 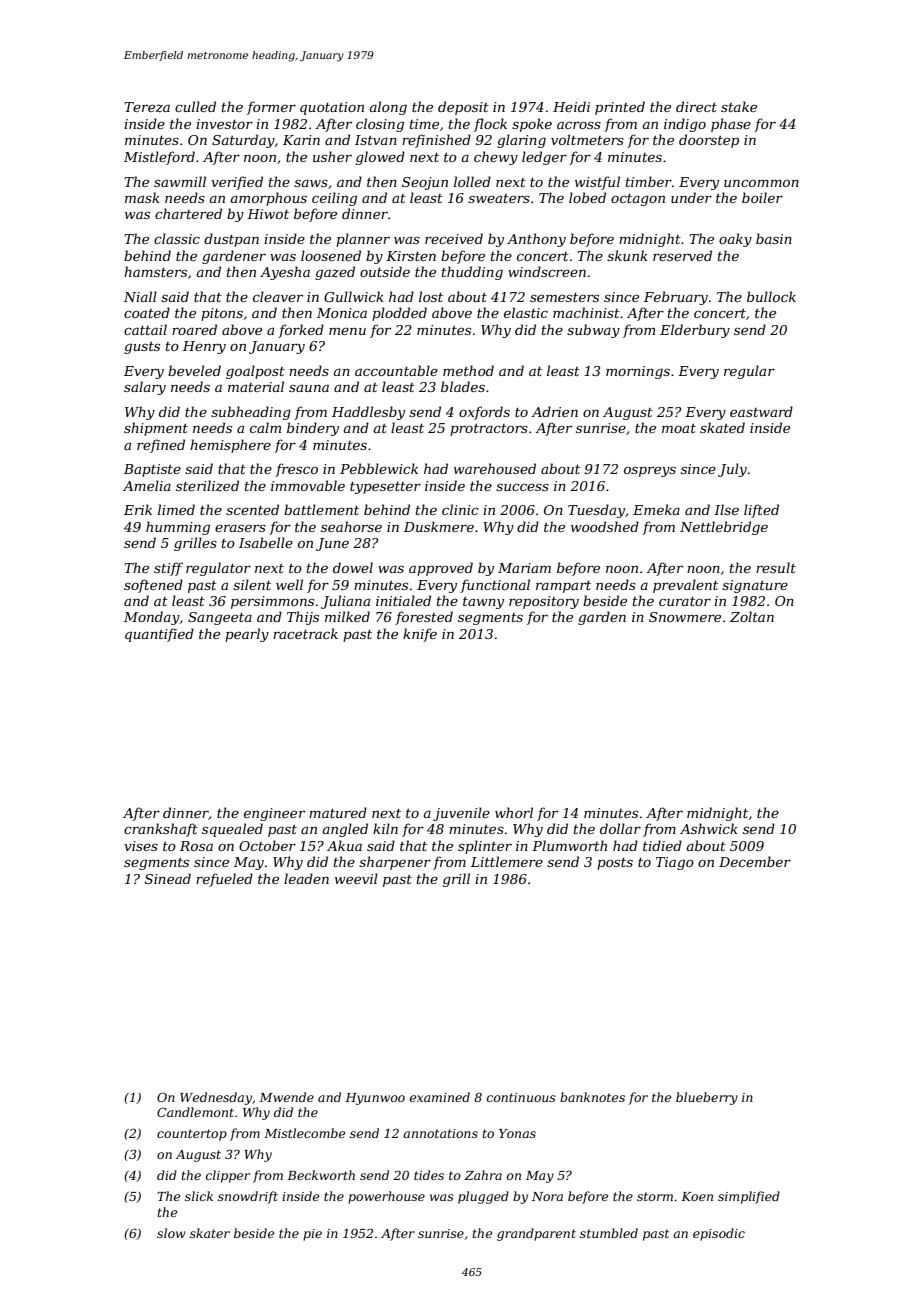 I want to click on printed, so click(x=620, y=108).
